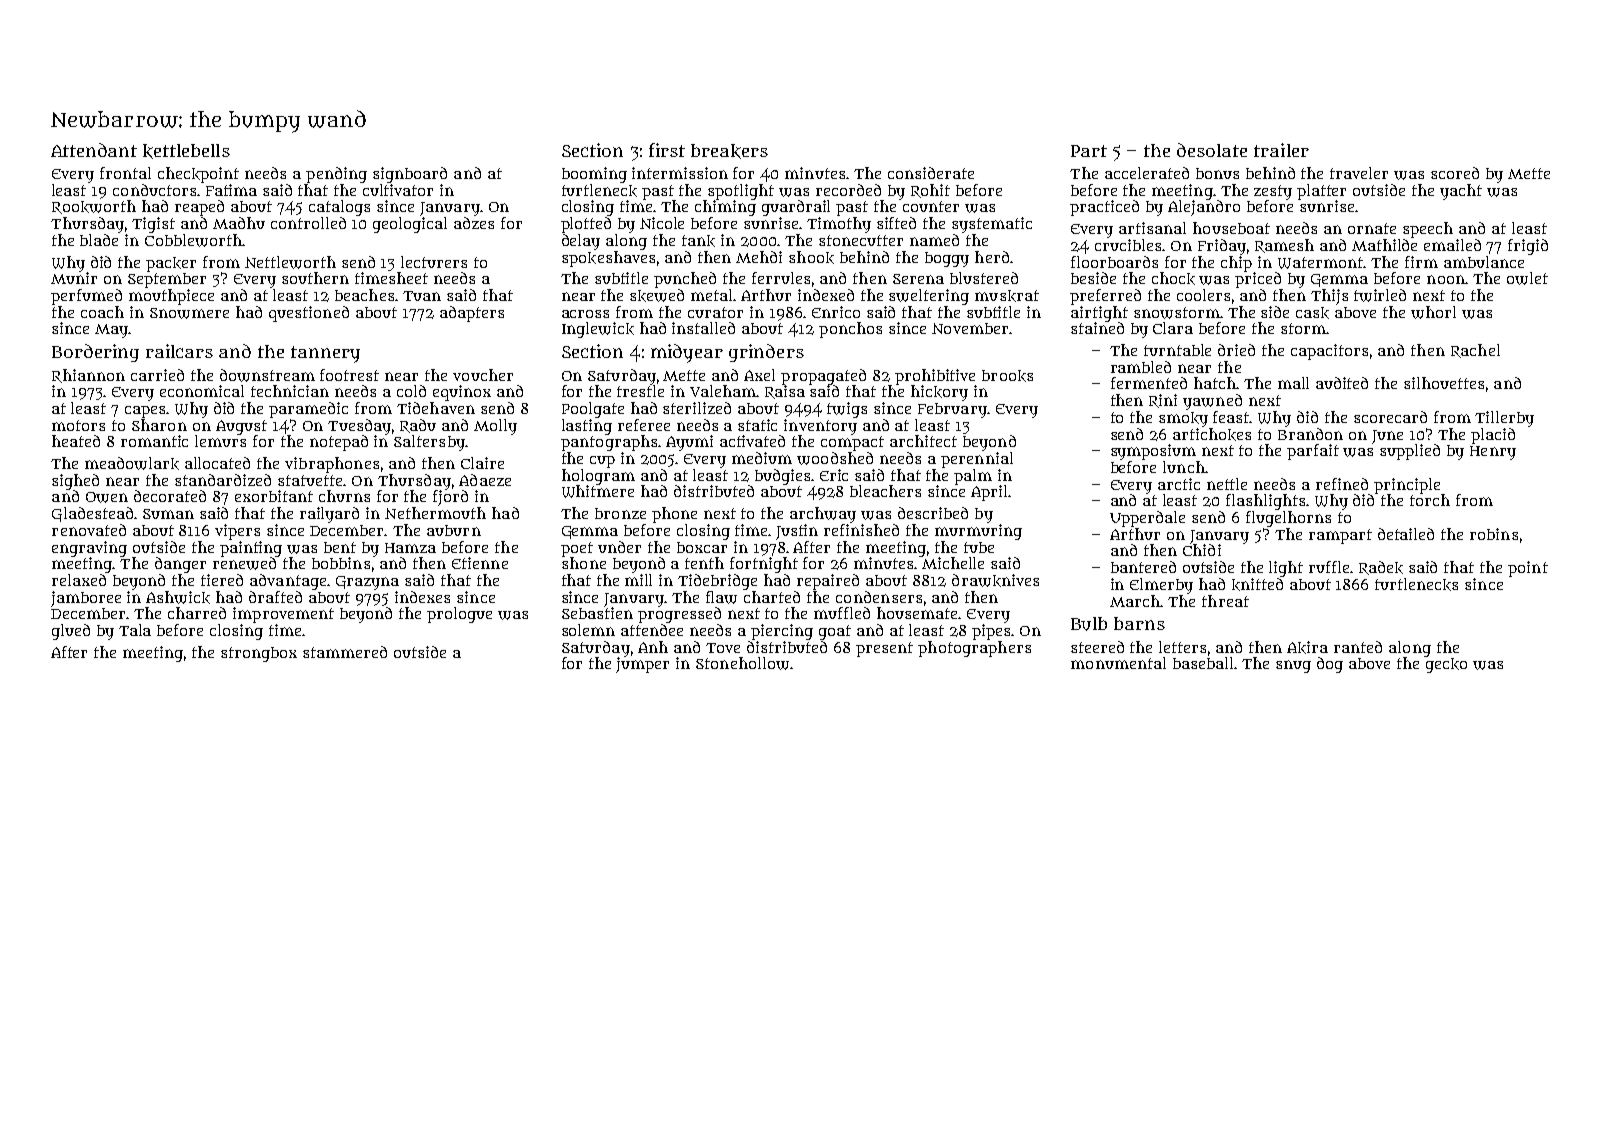 This screenshot has width=1603, height=1133. What do you see at coordinates (935, 377) in the screenshot?
I see `prohibitive` at bounding box center [935, 377].
